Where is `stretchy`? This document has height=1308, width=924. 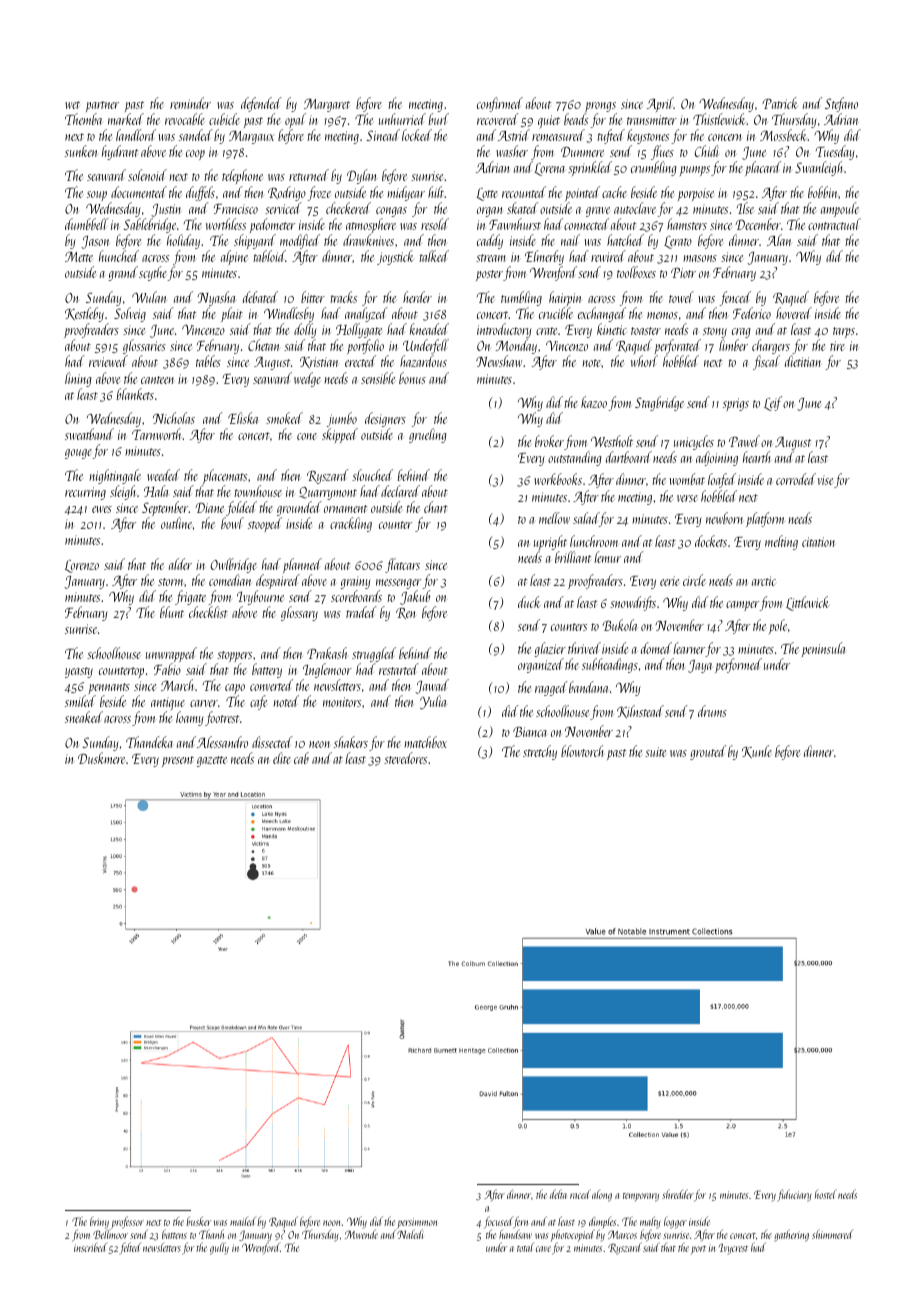
stretchy is located at coordinates (540, 752).
